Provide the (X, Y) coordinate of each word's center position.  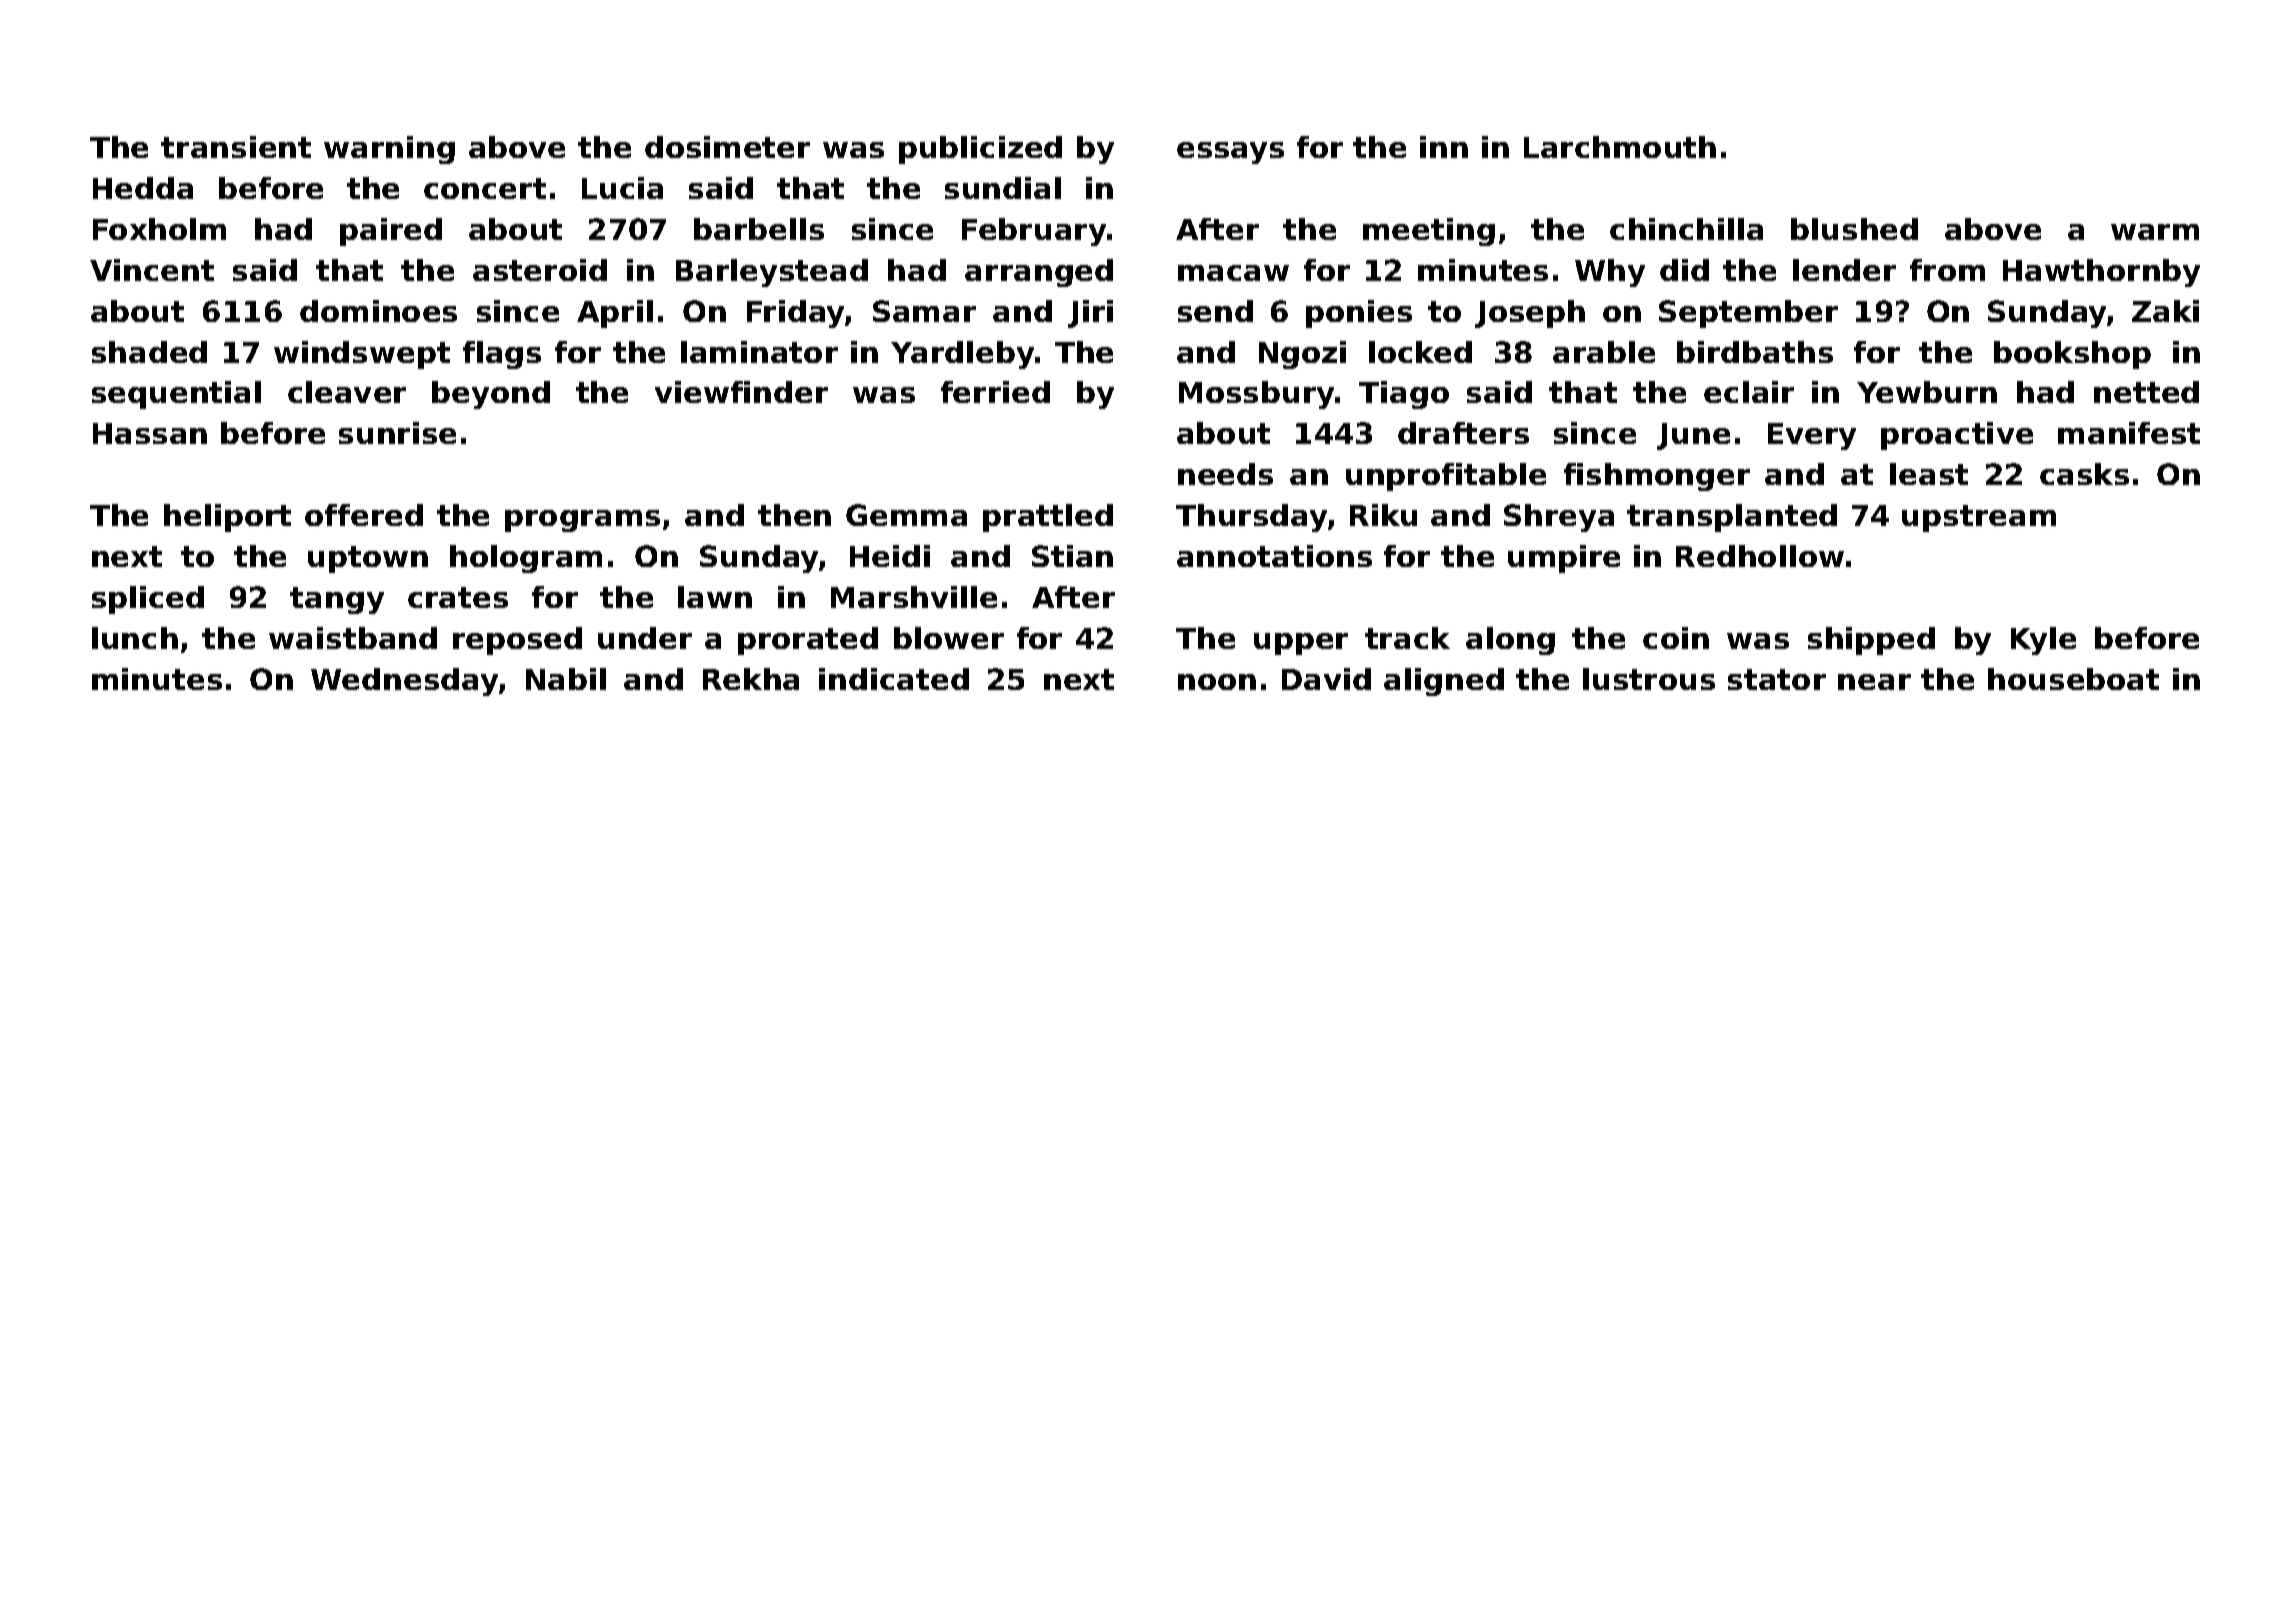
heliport (227, 518)
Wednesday (404, 682)
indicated (894, 679)
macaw (1233, 273)
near (1874, 682)
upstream (1979, 518)
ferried (995, 392)
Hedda (143, 188)
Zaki (2165, 311)
